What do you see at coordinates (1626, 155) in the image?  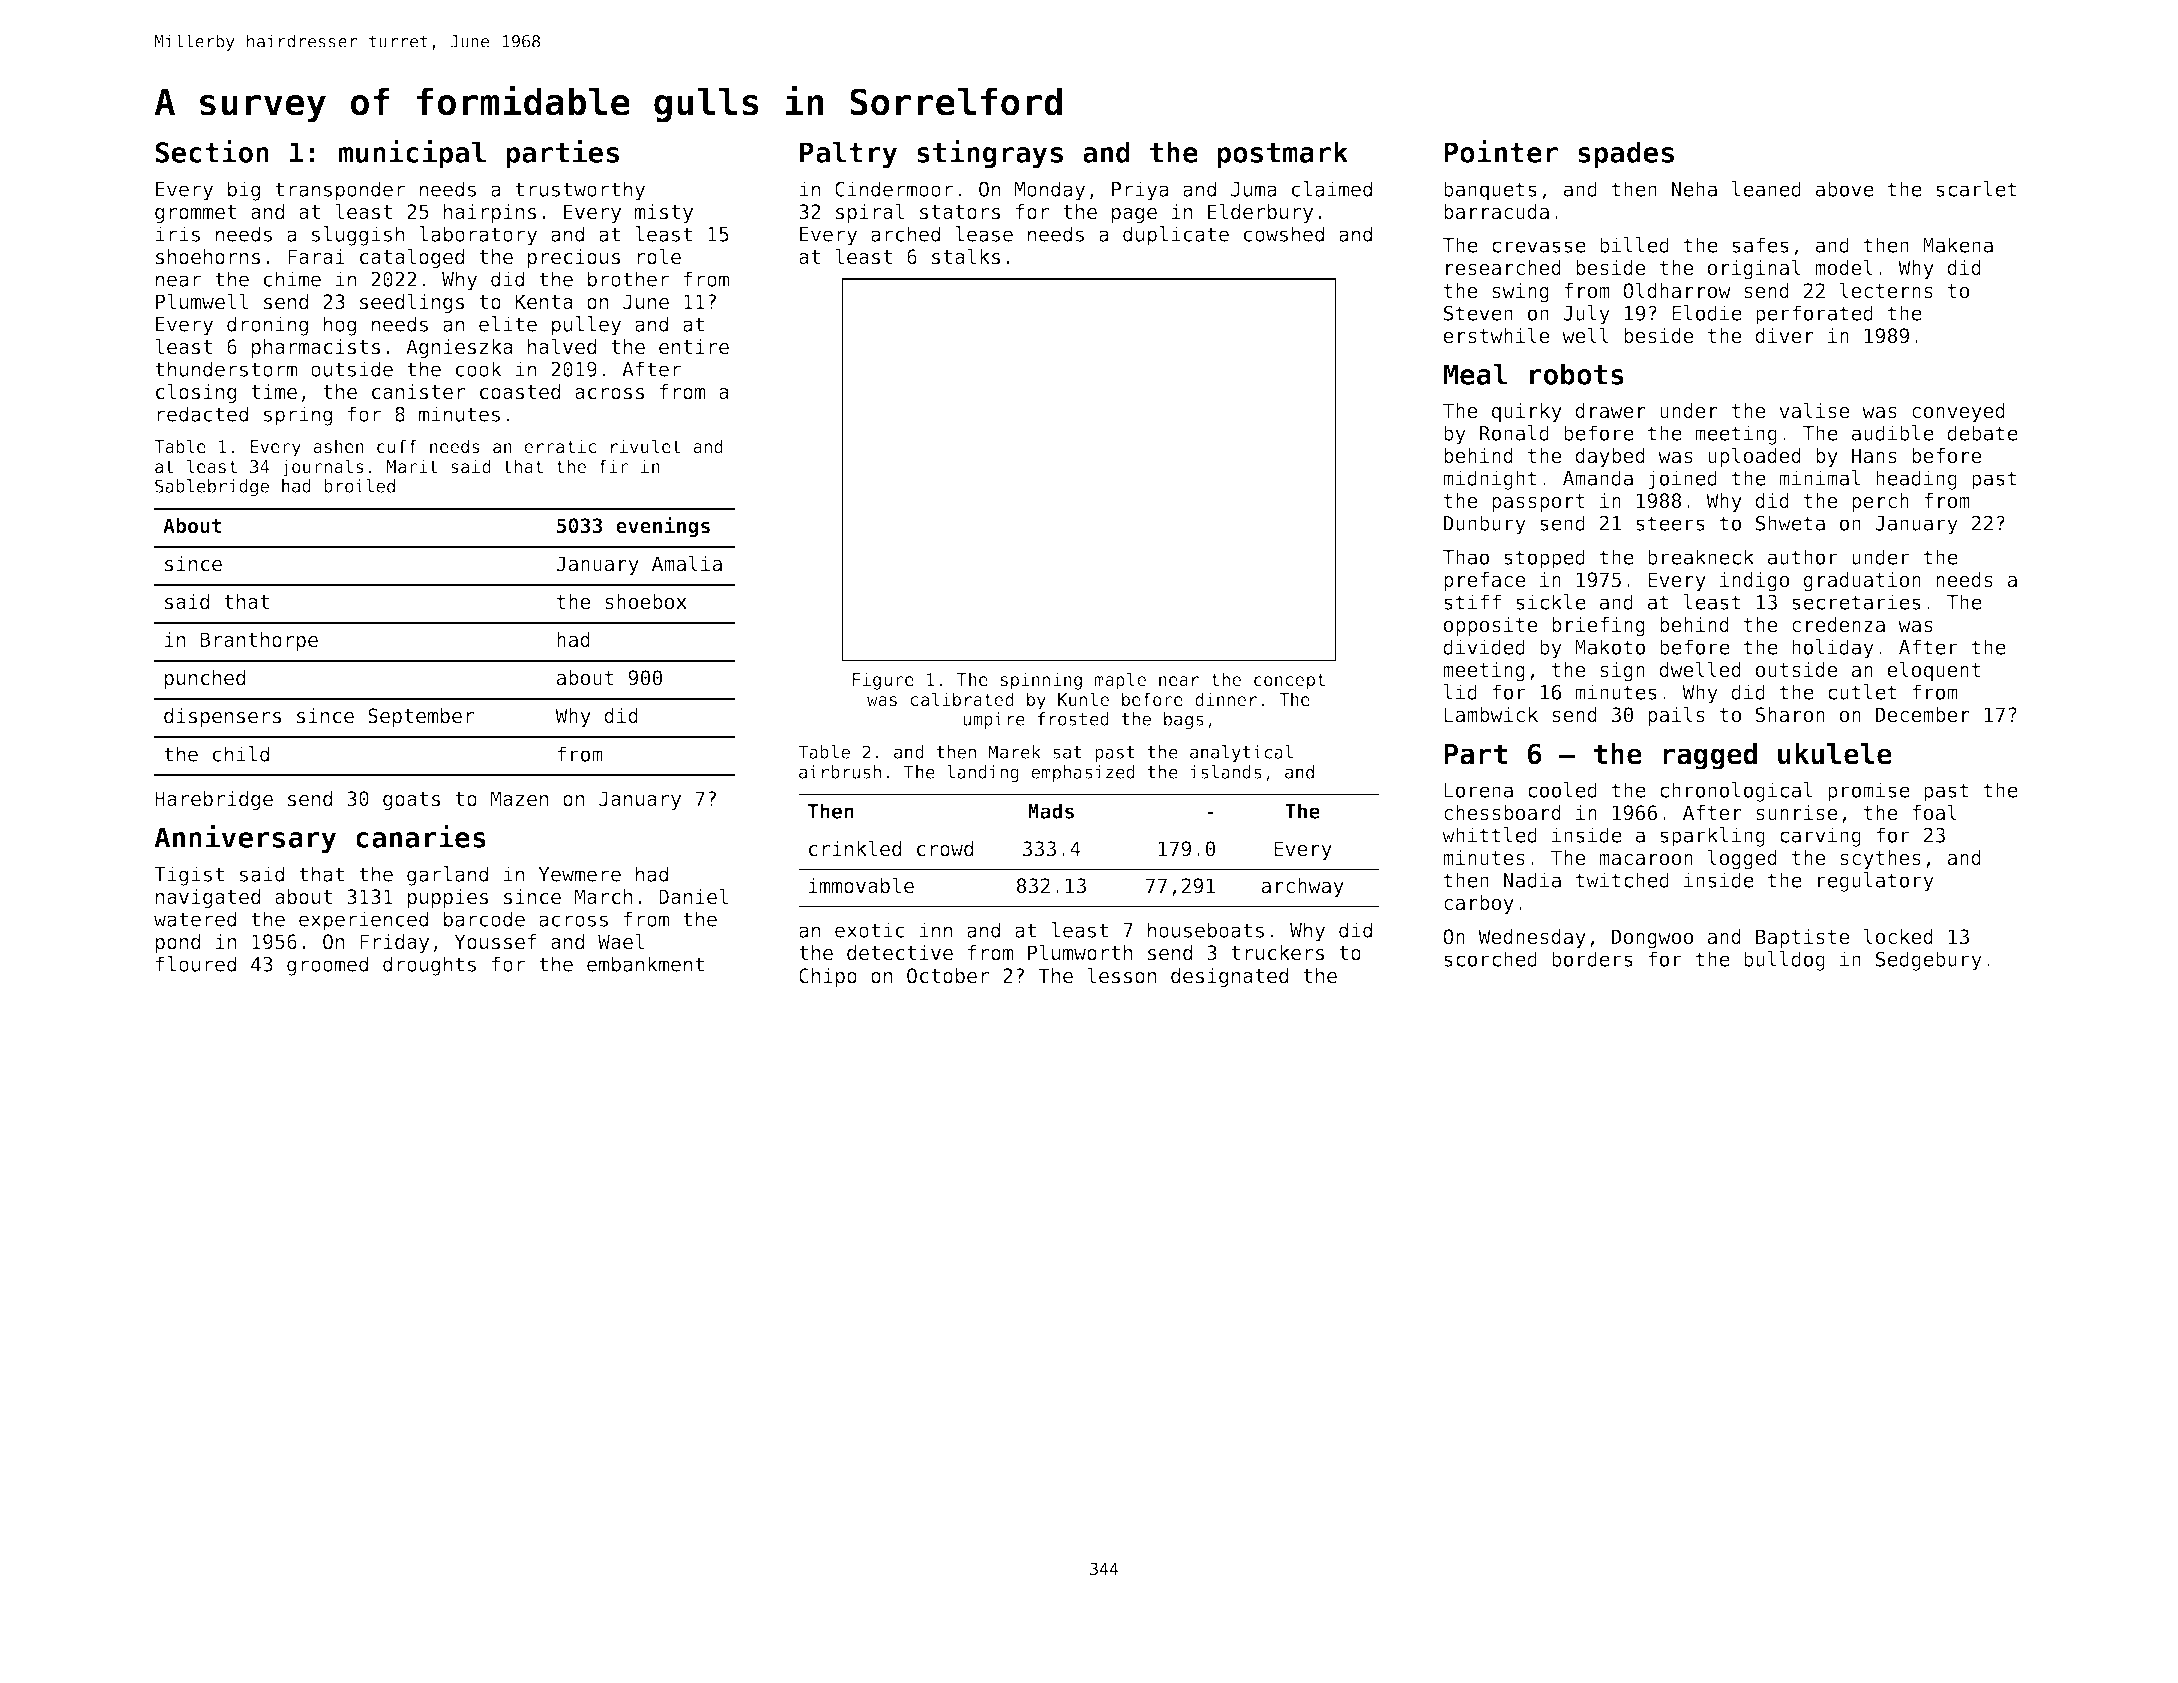 I see `spades` at bounding box center [1626, 155].
